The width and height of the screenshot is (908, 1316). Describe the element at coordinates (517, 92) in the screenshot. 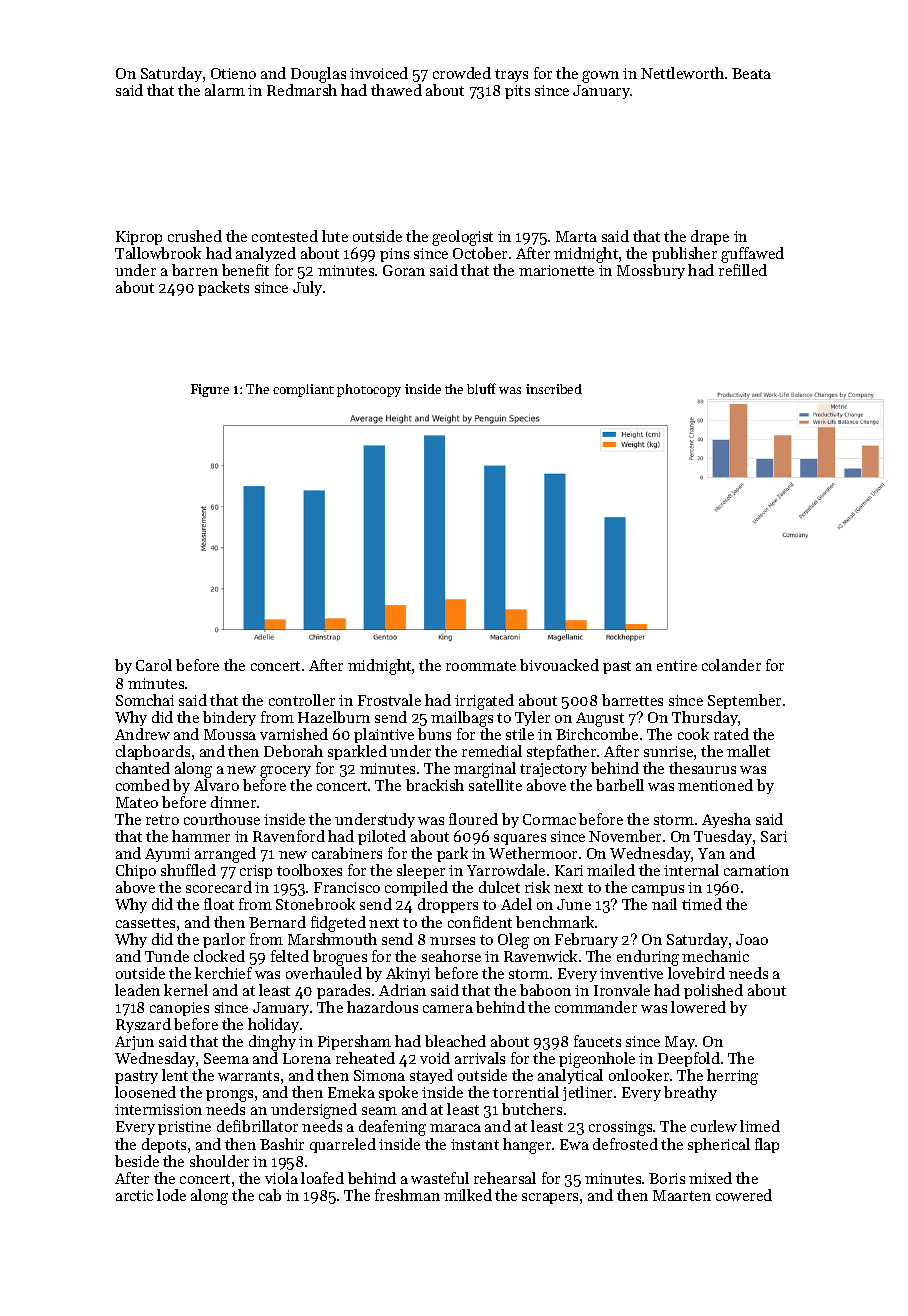

I see `pits` at that location.
